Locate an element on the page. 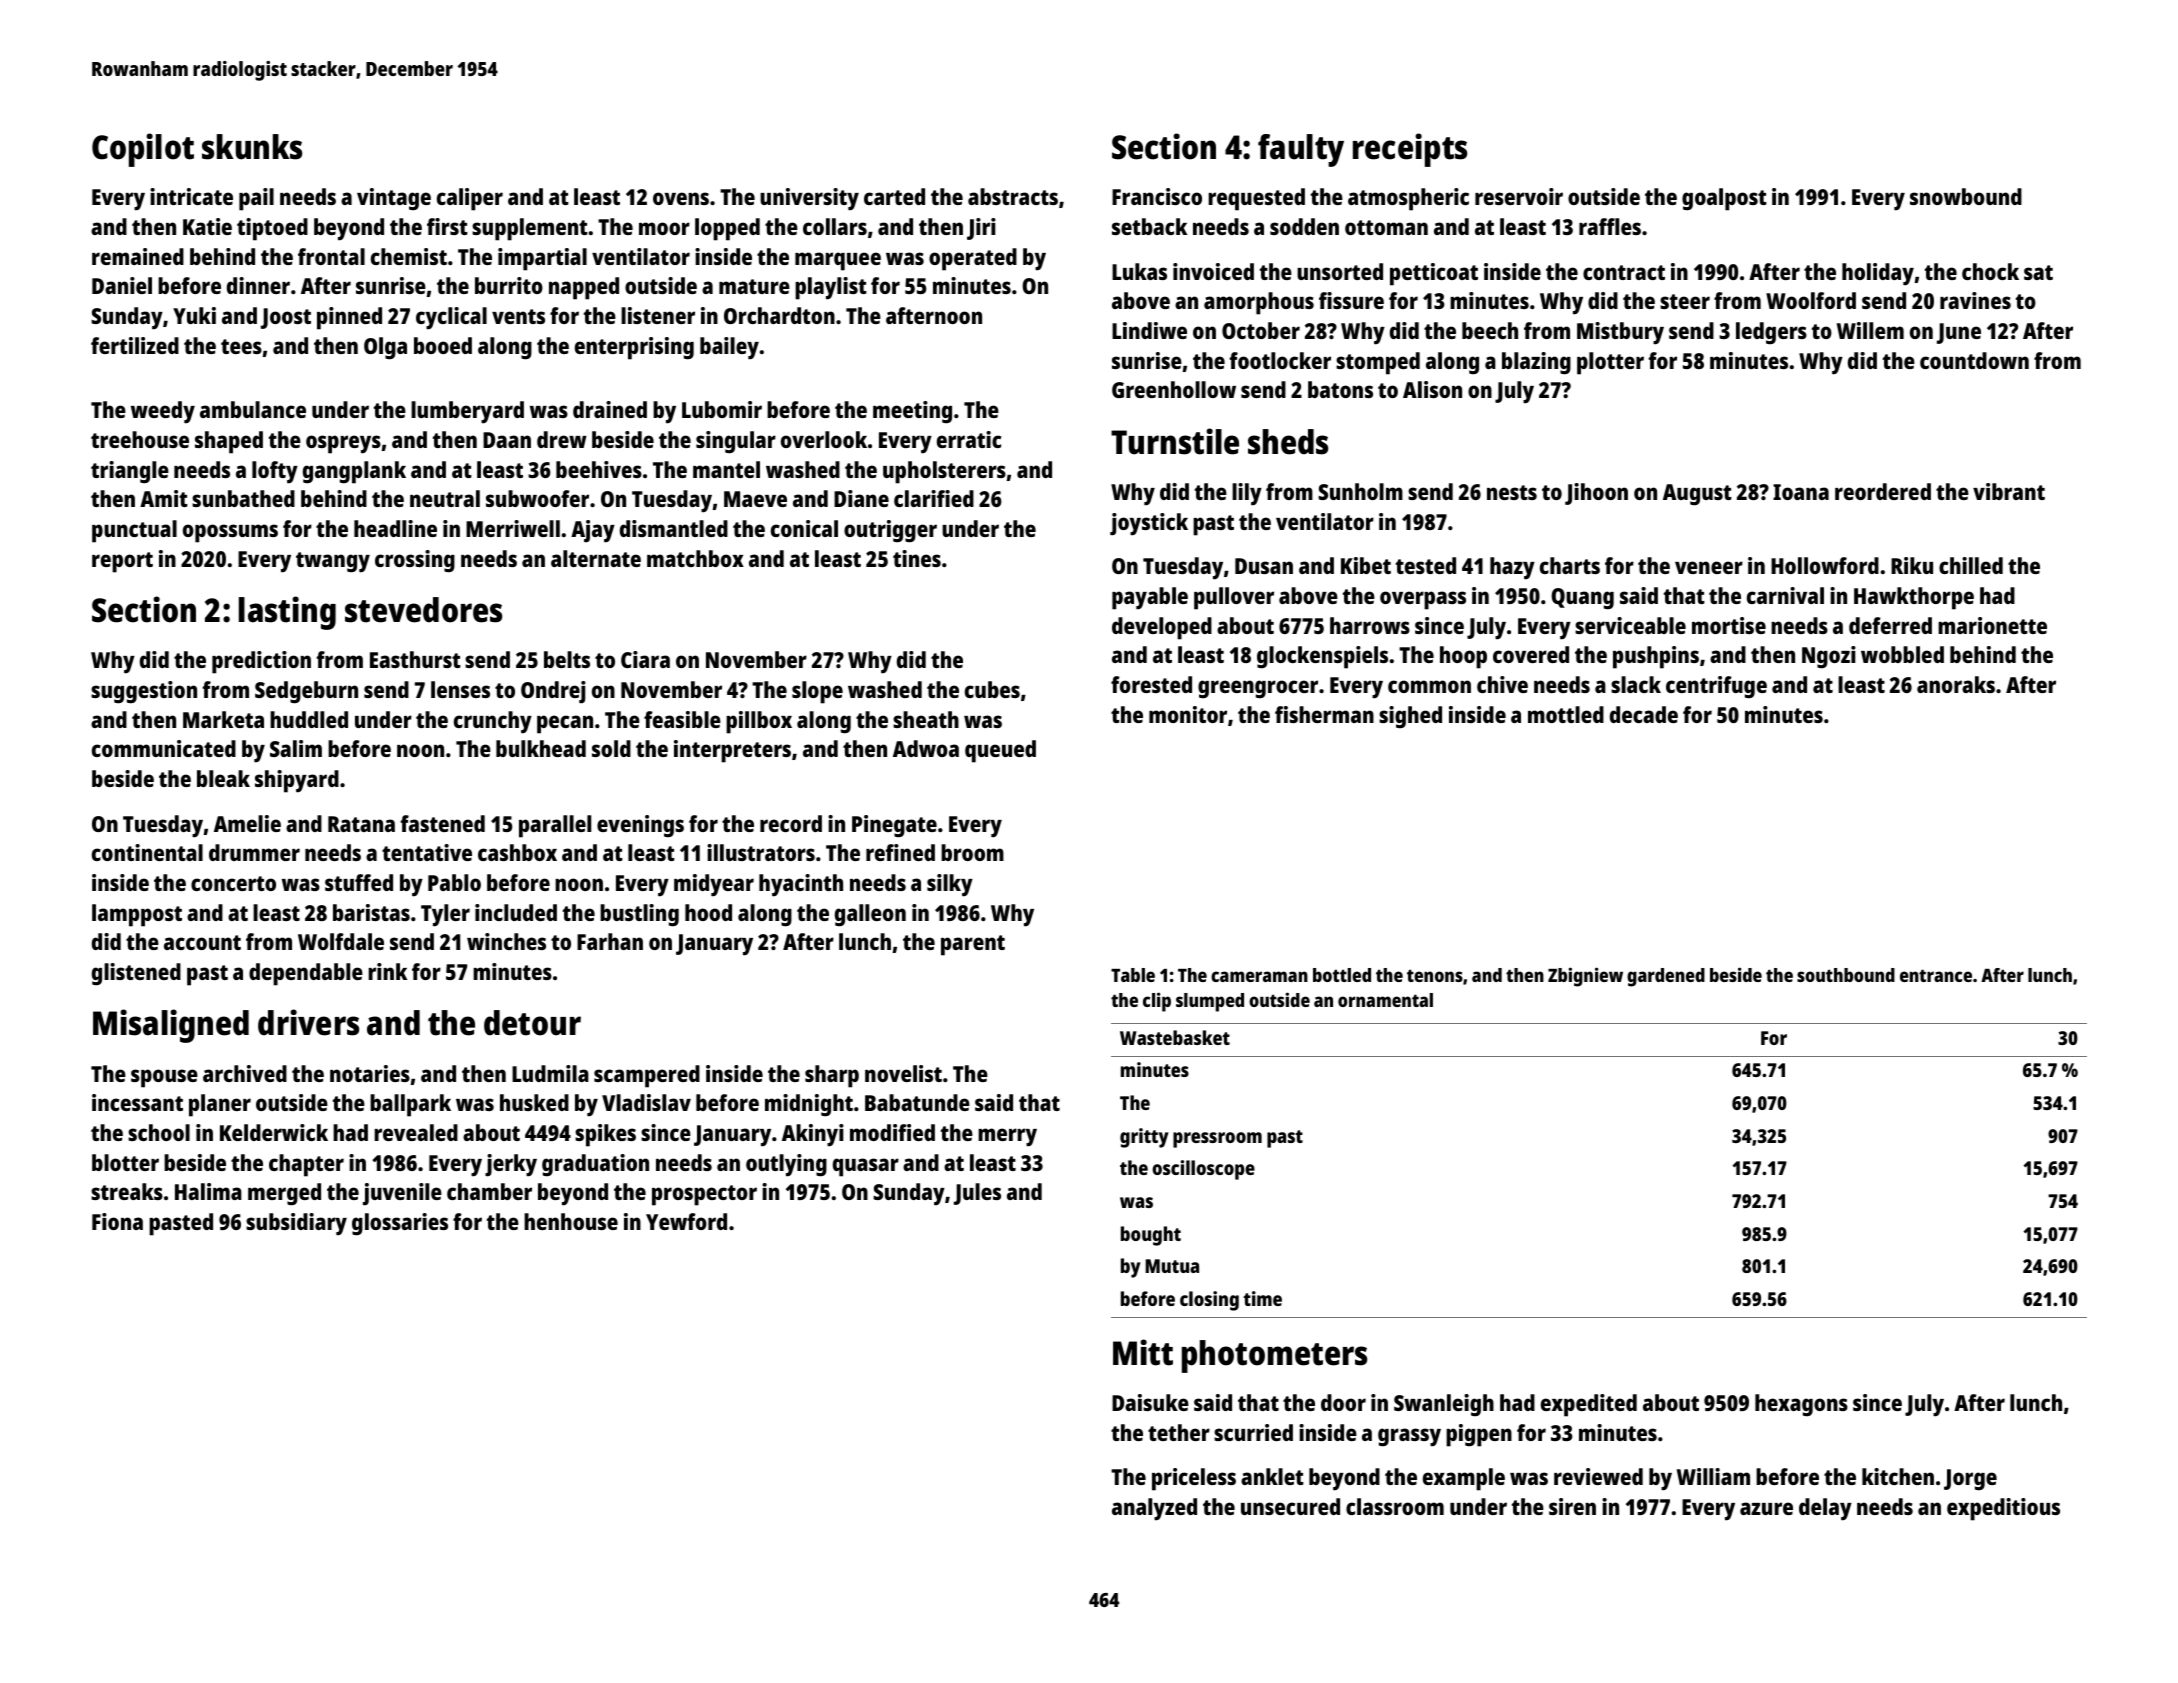 This image has width=2178, height=1683. analyzed is located at coordinates (1154, 1509).
